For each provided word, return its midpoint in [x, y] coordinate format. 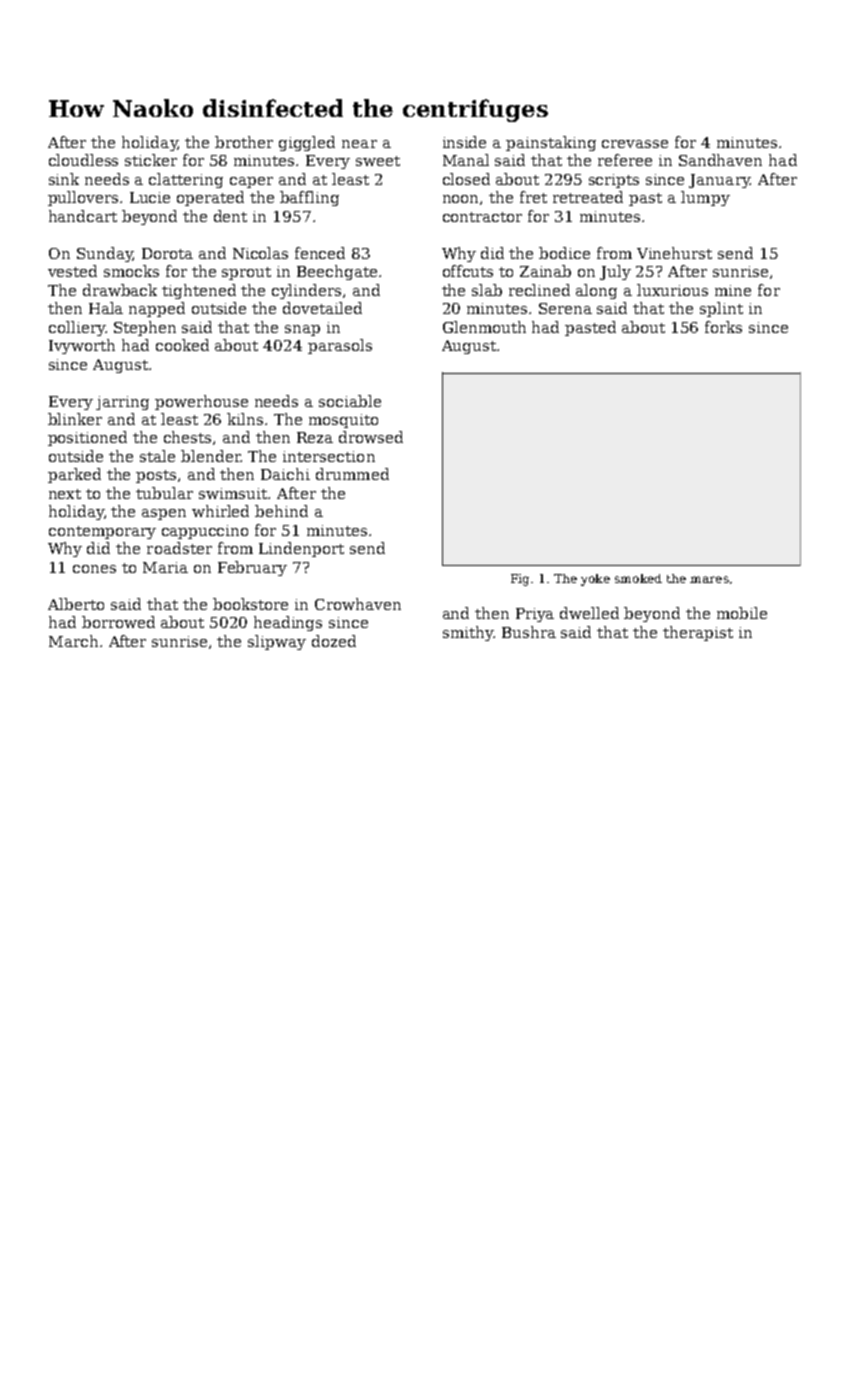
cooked [182, 345]
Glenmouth [484, 327]
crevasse [635, 144]
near [359, 144]
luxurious [672, 290]
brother [244, 142]
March [73, 641]
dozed [334, 641]
